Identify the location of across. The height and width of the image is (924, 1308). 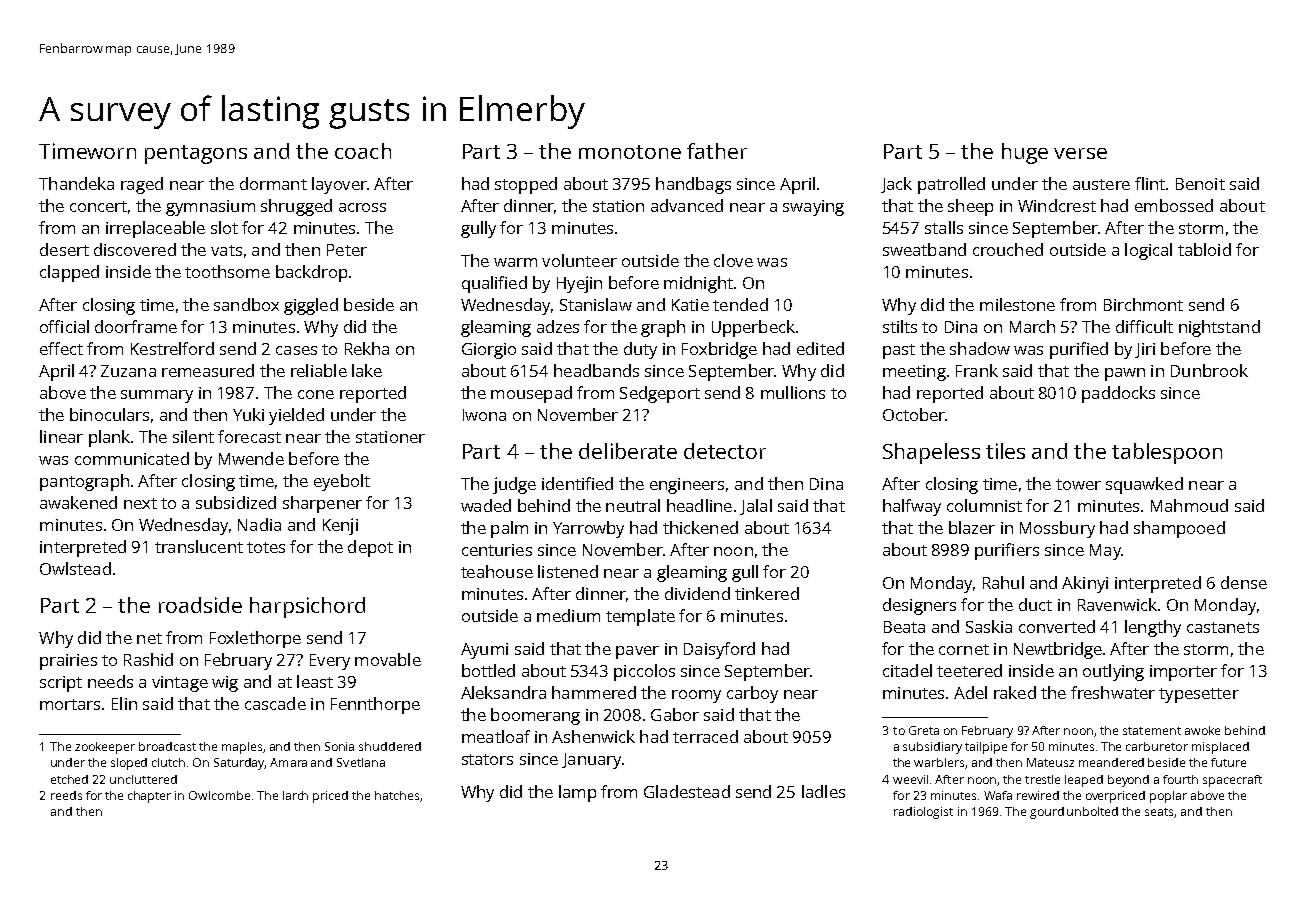
(362, 207).
